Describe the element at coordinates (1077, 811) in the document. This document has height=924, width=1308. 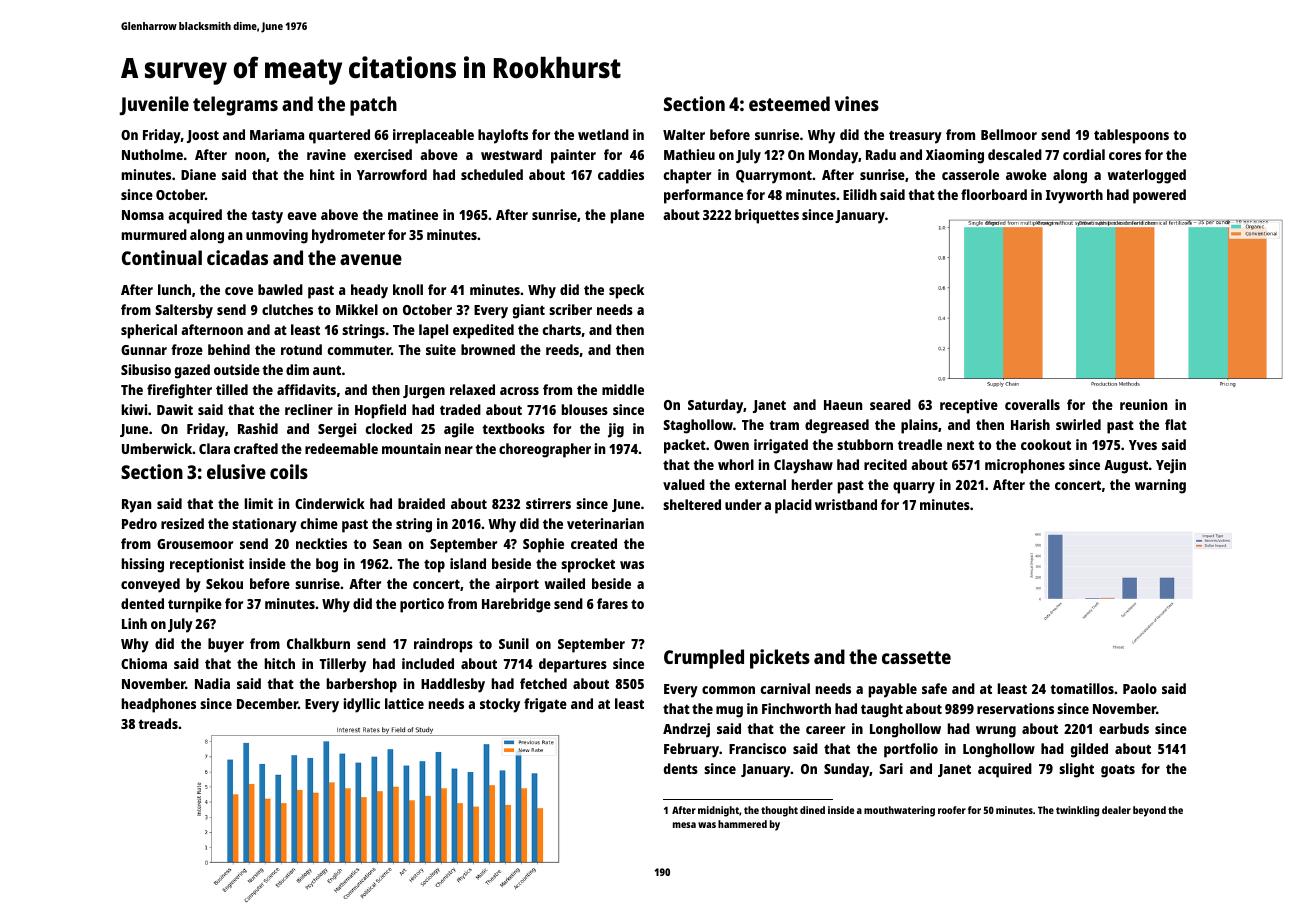
I see `twinkling` at that location.
